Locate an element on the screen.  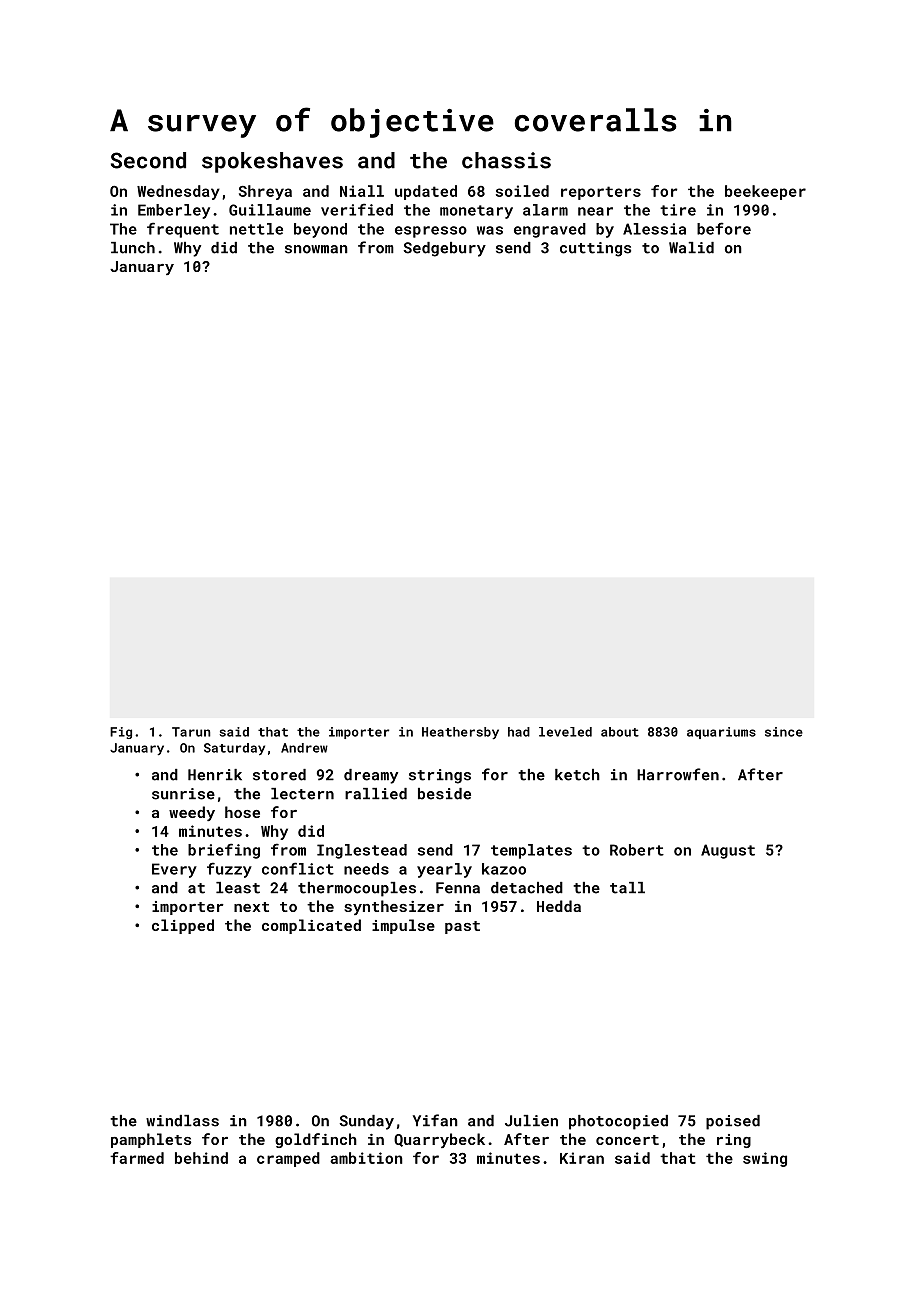
Saturday is located at coordinates (234, 749).
